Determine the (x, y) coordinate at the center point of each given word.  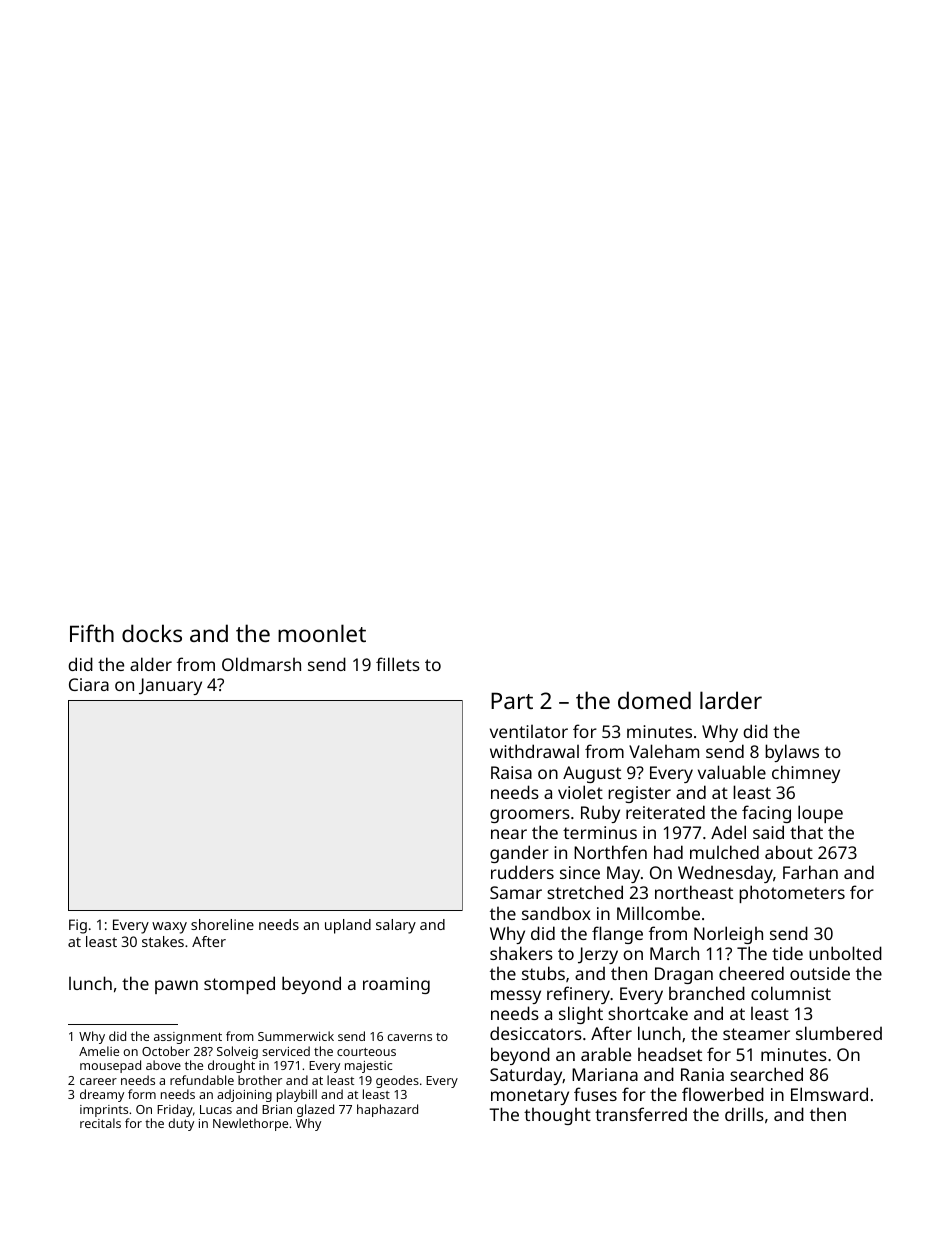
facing (766, 814)
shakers (521, 953)
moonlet (322, 633)
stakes (163, 941)
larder (731, 700)
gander (519, 854)
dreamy (102, 1095)
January (170, 686)
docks (152, 633)
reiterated (665, 812)
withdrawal (534, 751)
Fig (78, 926)
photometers (792, 894)
